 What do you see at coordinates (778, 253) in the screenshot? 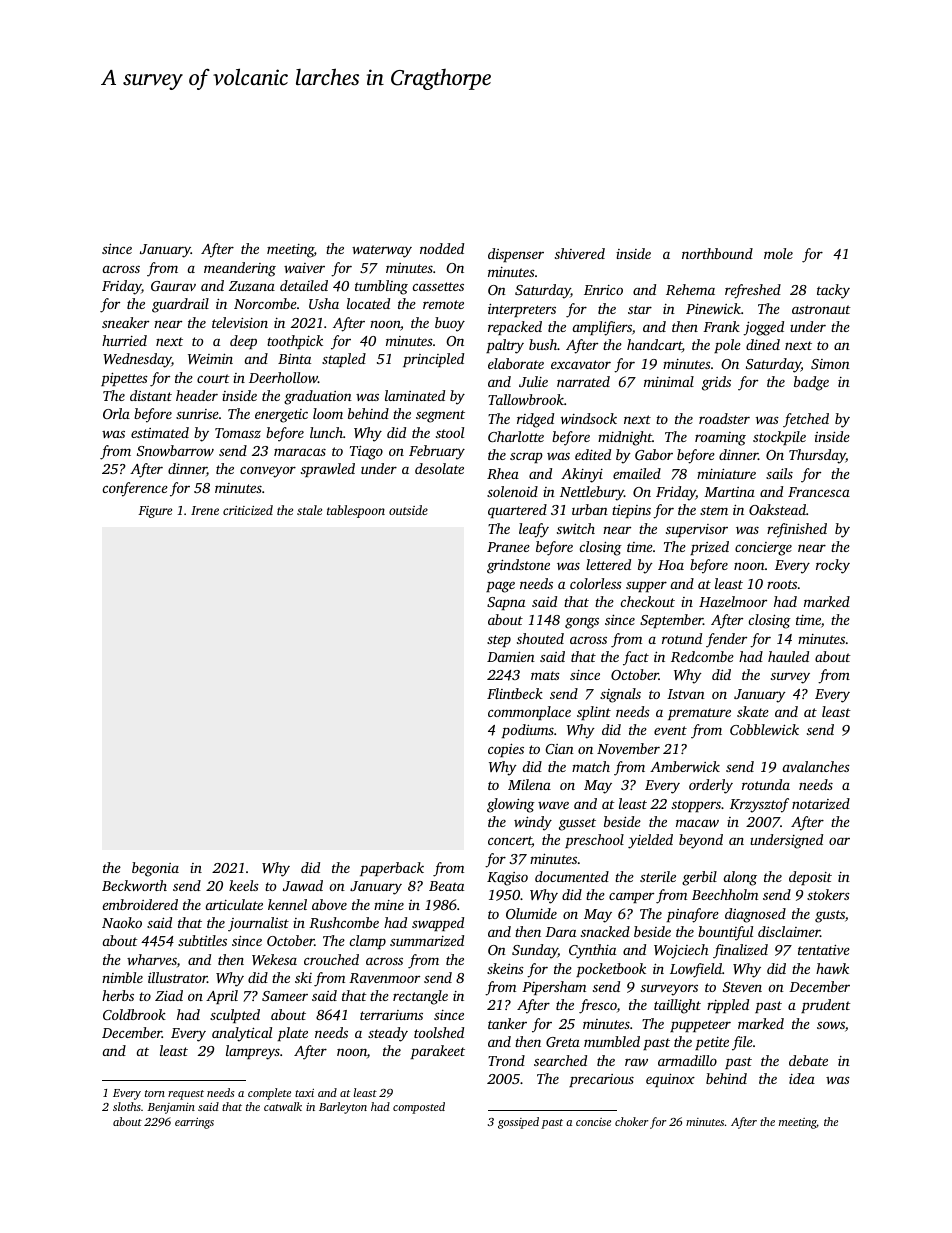
I see `mole` at bounding box center [778, 253].
